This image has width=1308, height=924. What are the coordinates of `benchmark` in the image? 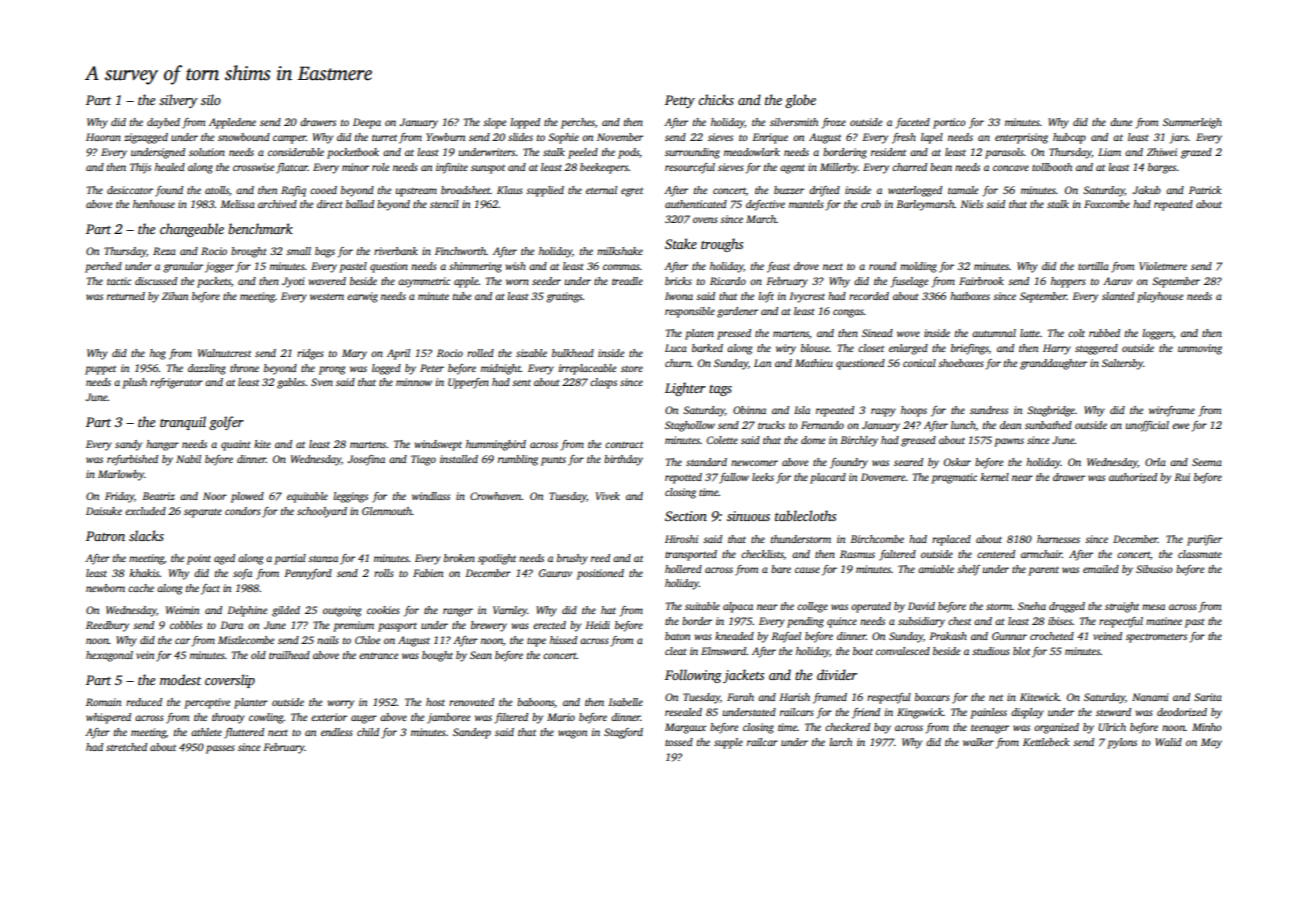 It's located at (260, 228).
